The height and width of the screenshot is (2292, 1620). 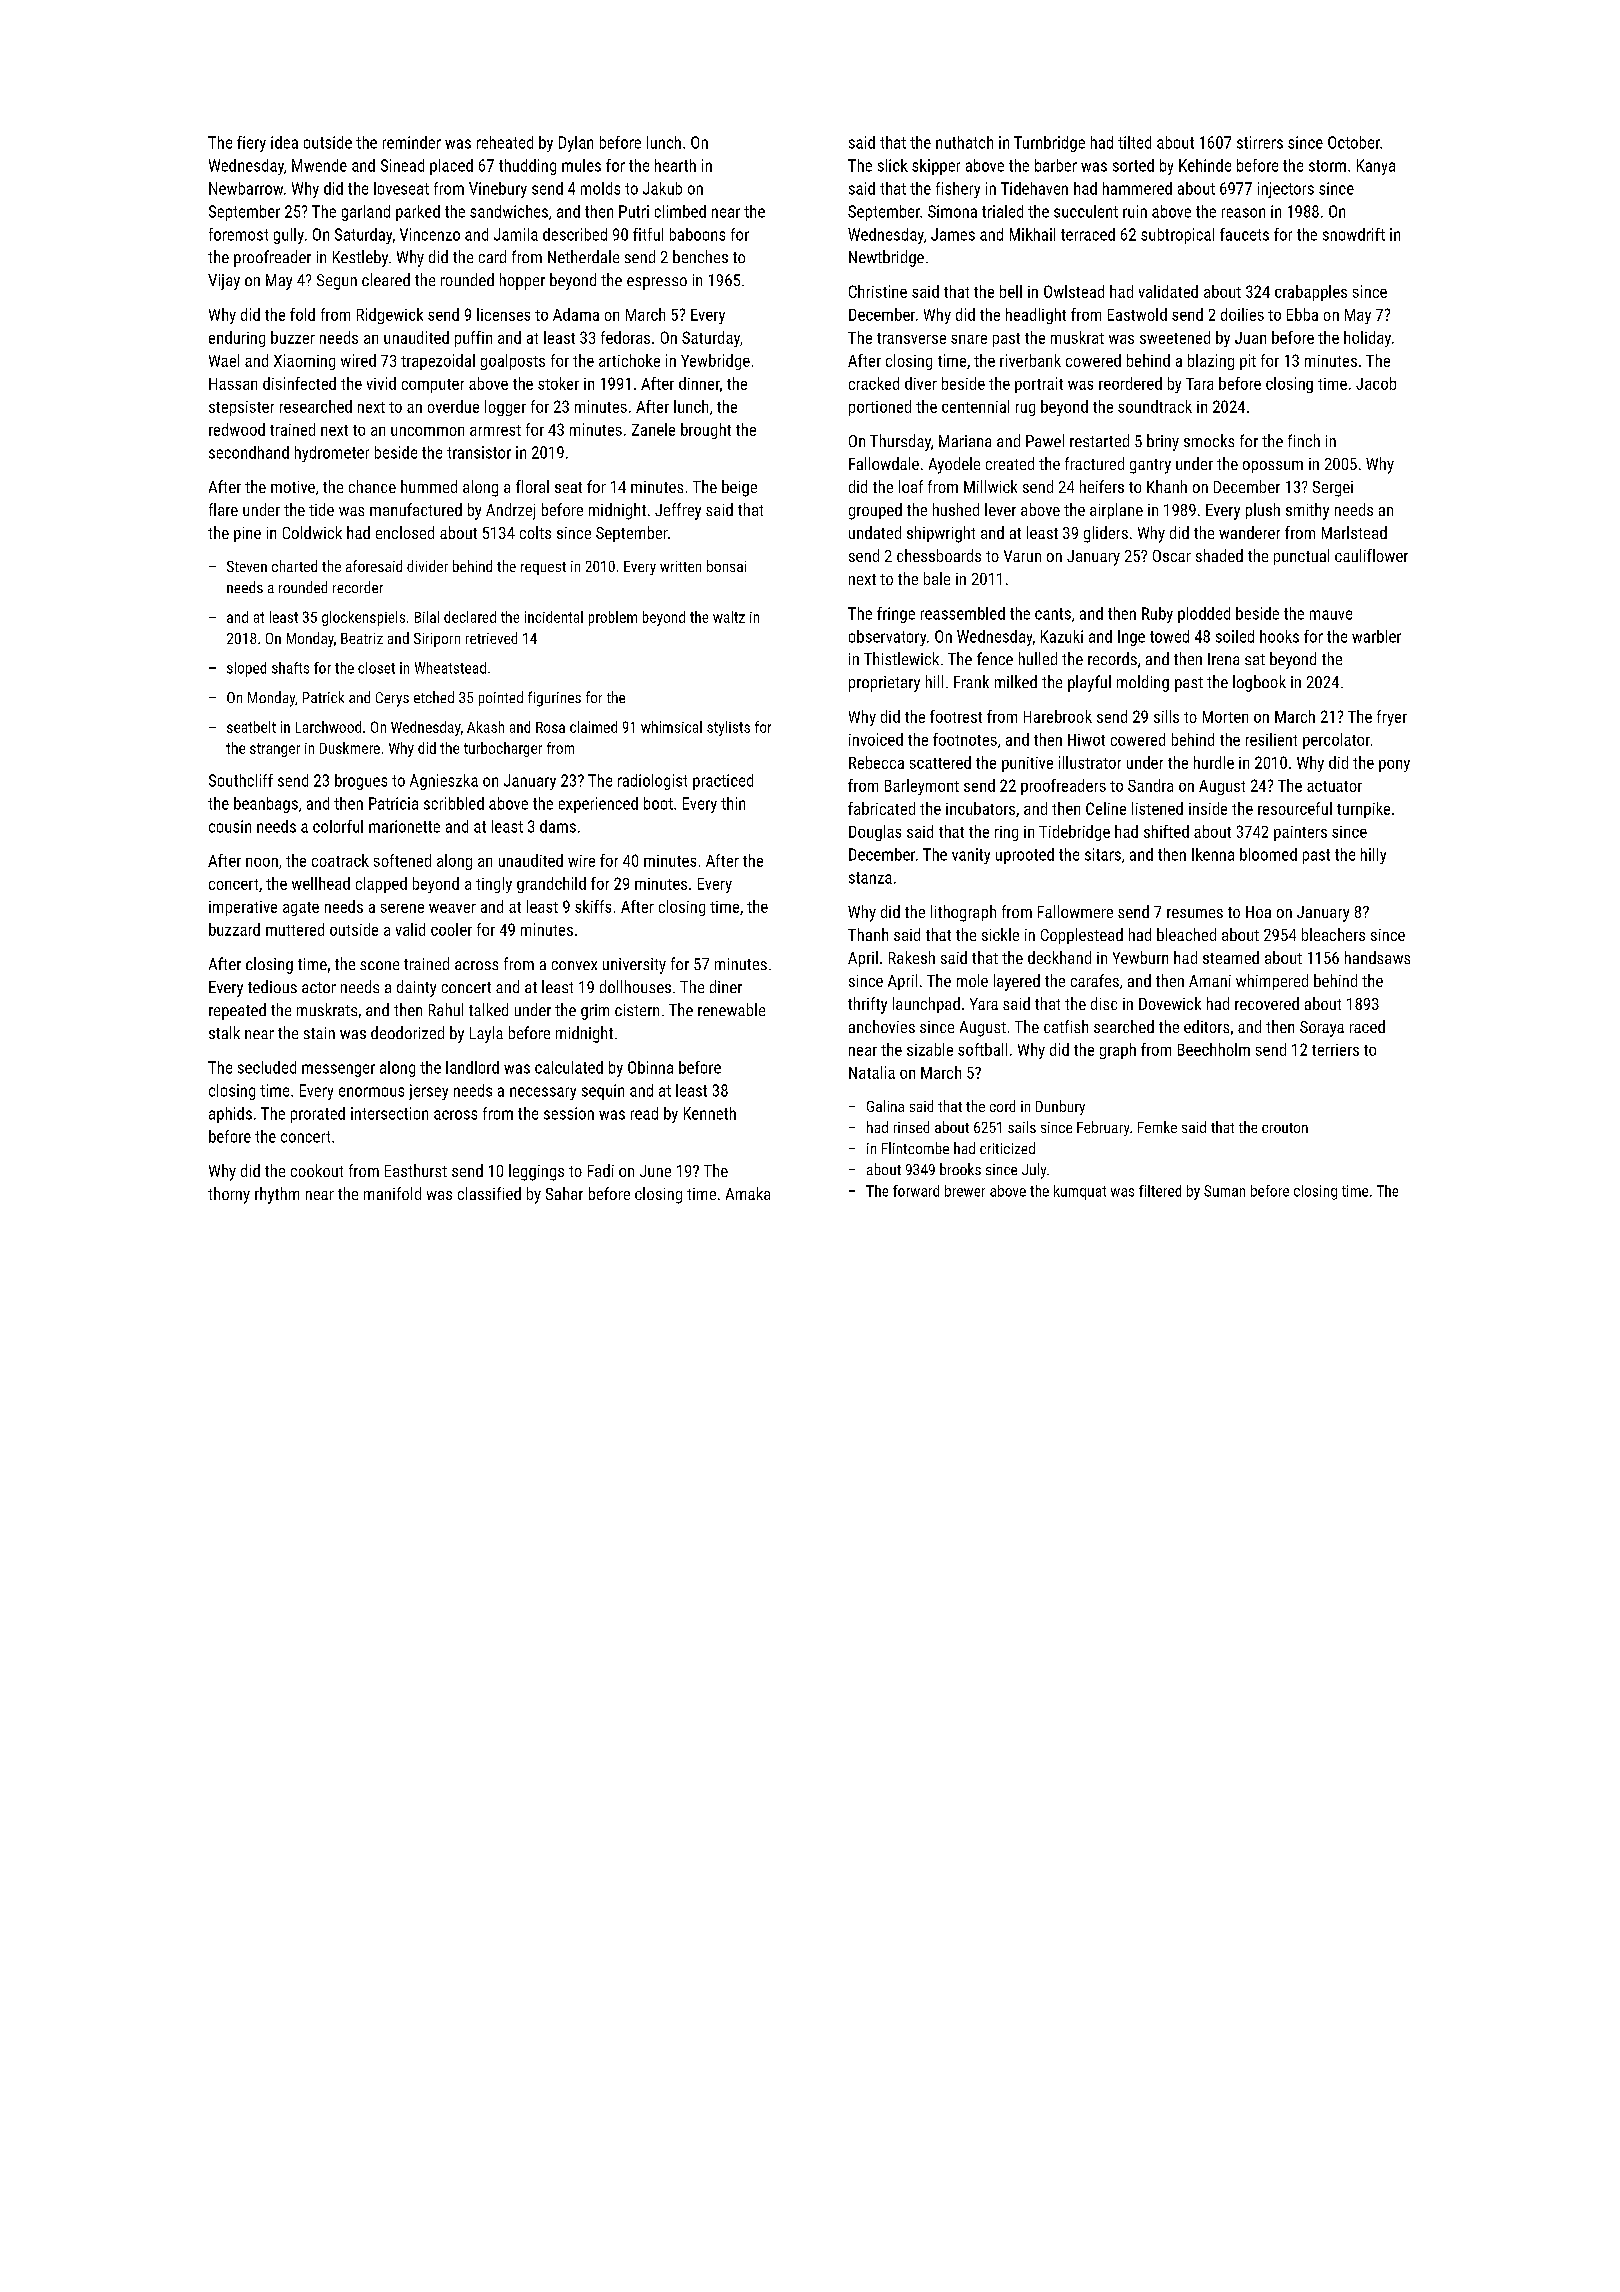 I want to click on reordered, so click(x=1130, y=383).
